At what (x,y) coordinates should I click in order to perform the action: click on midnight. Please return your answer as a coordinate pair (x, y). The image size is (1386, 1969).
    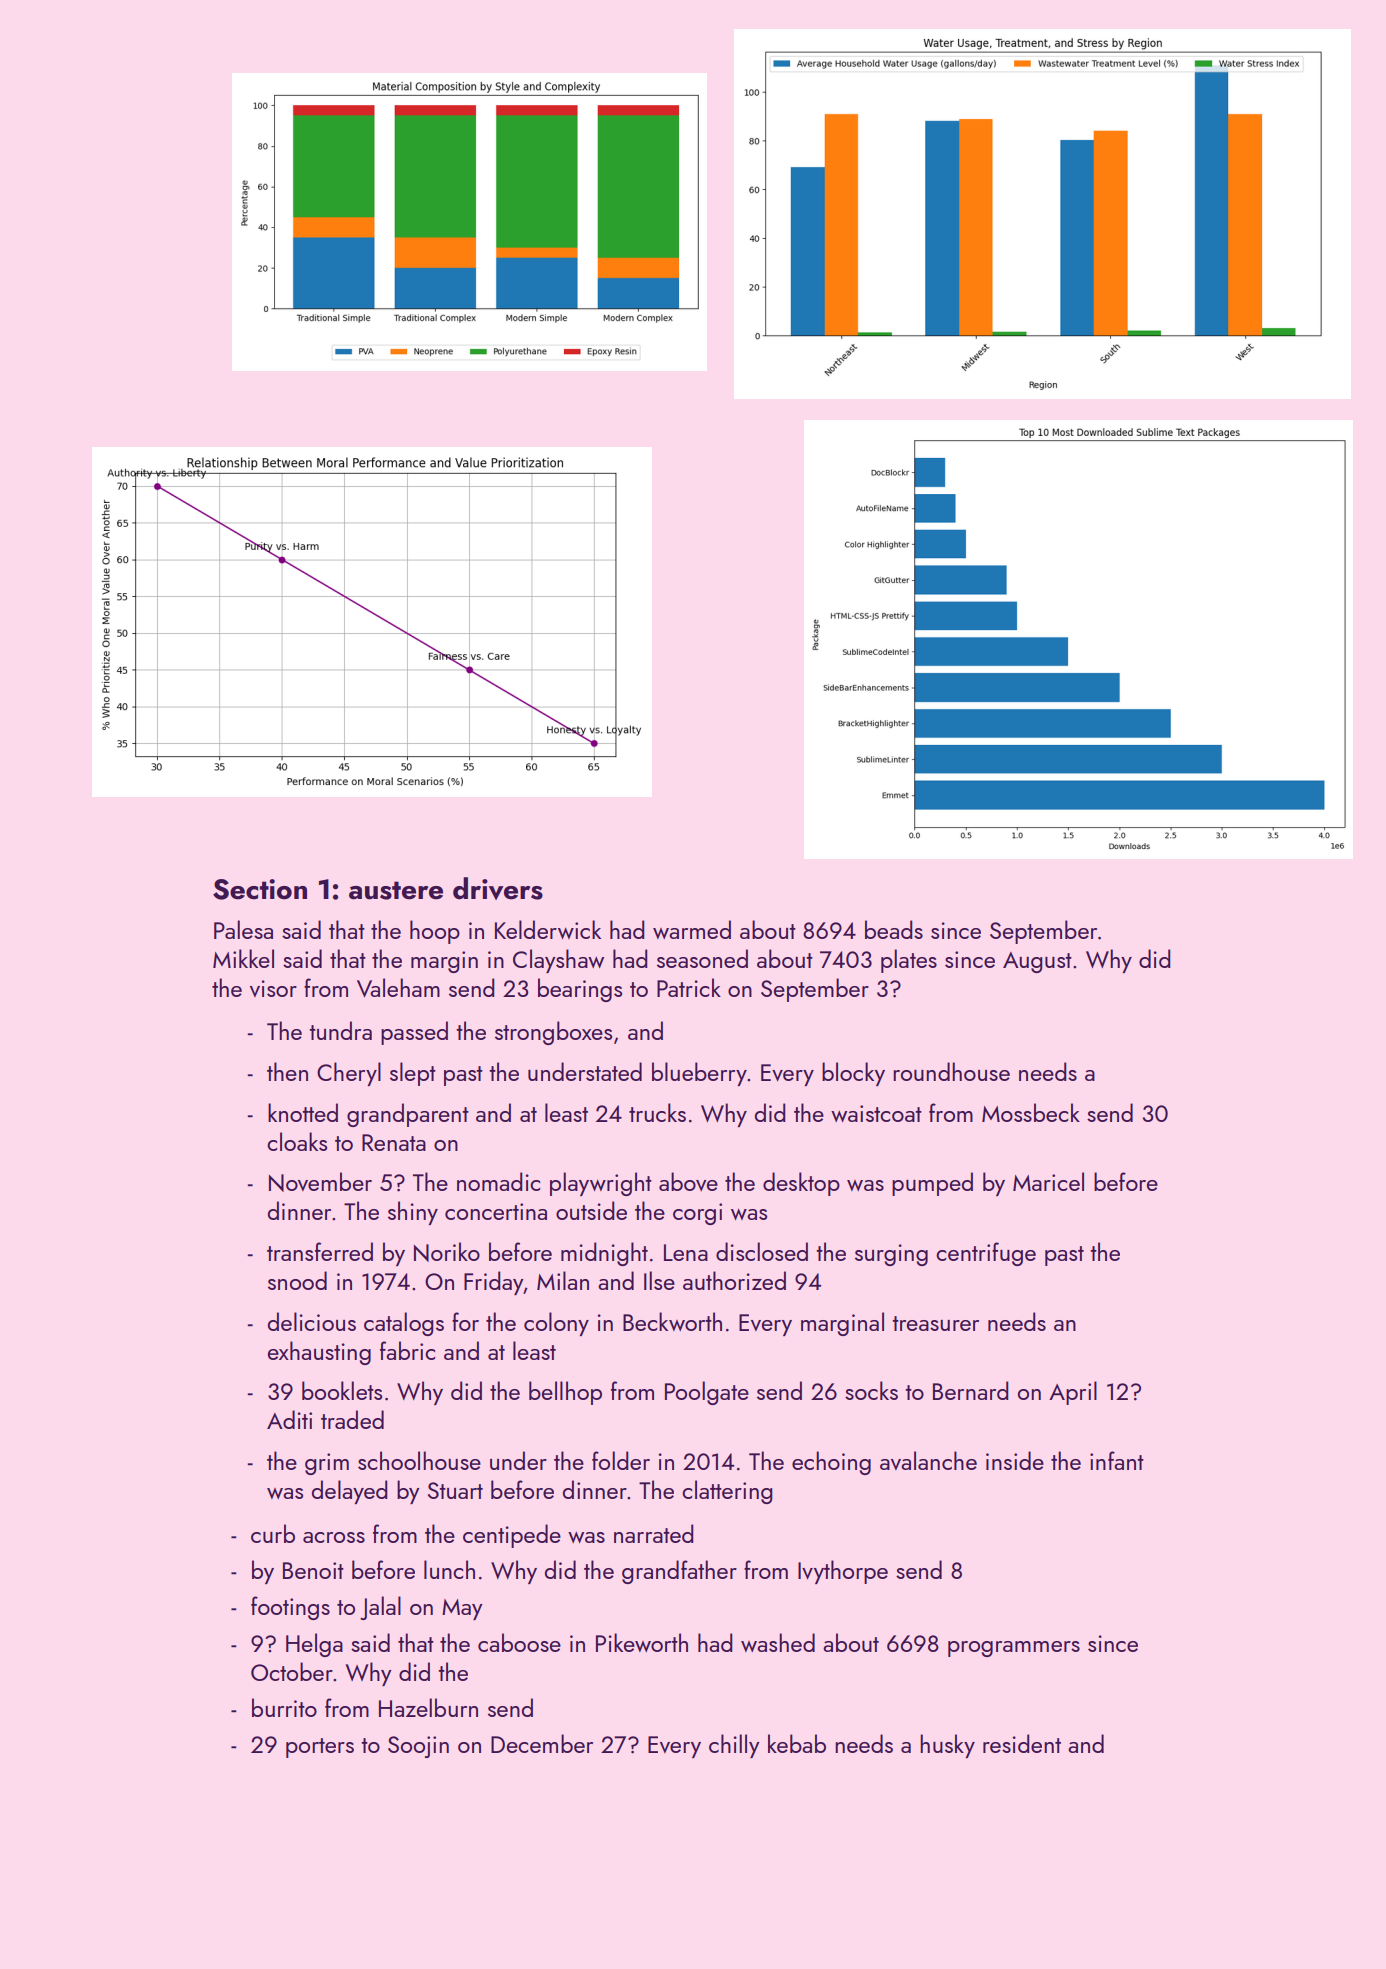
    Looking at the image, I should click on (604, 1254).
